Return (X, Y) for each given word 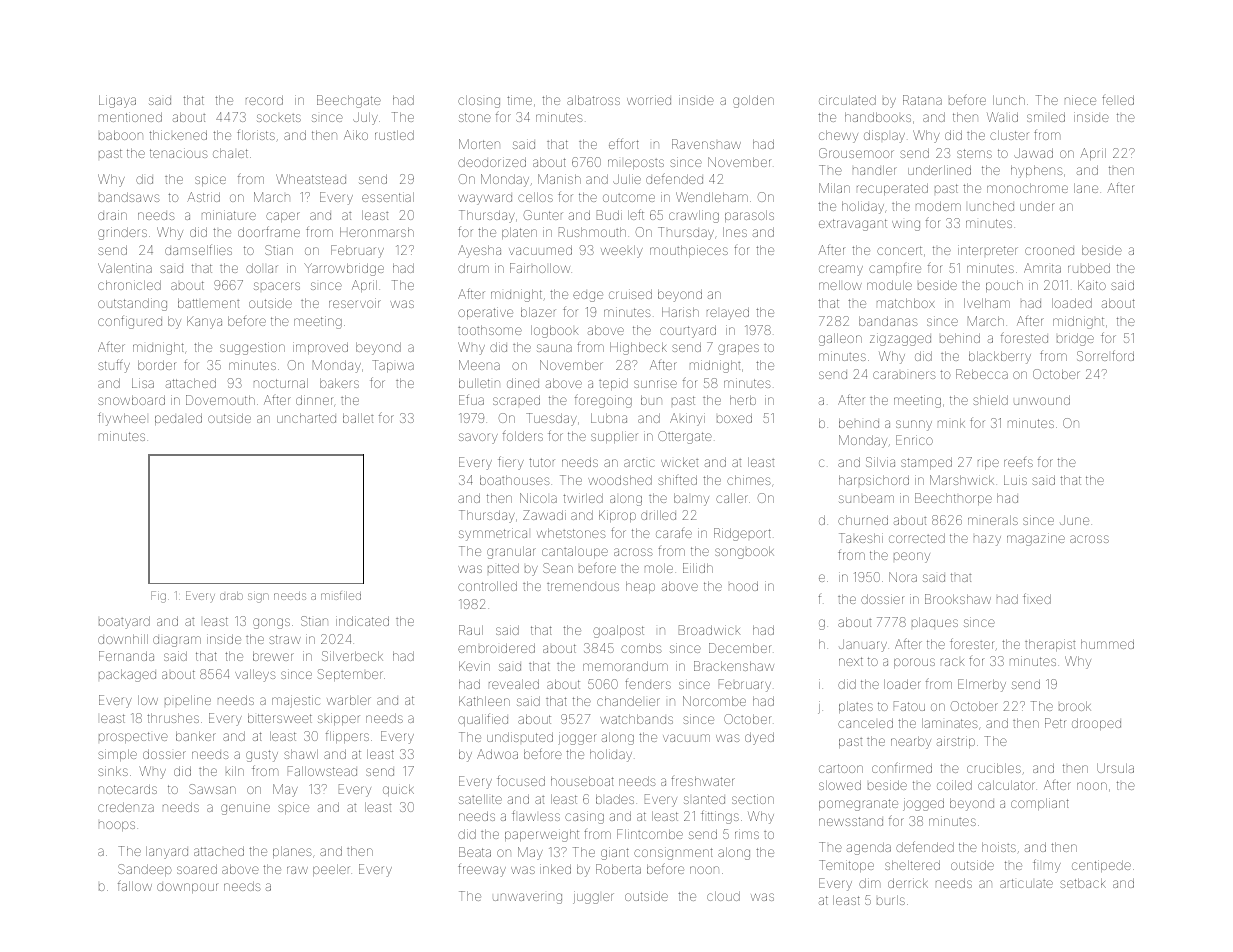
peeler (331, 870)
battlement (208, 303)
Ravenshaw (706, 144)
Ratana (922, 100)
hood (743, 586)
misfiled (341, 596)
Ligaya (117, 101)
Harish (680, 312)
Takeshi (861, 538)
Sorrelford (1105, 355)
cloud (723, 896)
